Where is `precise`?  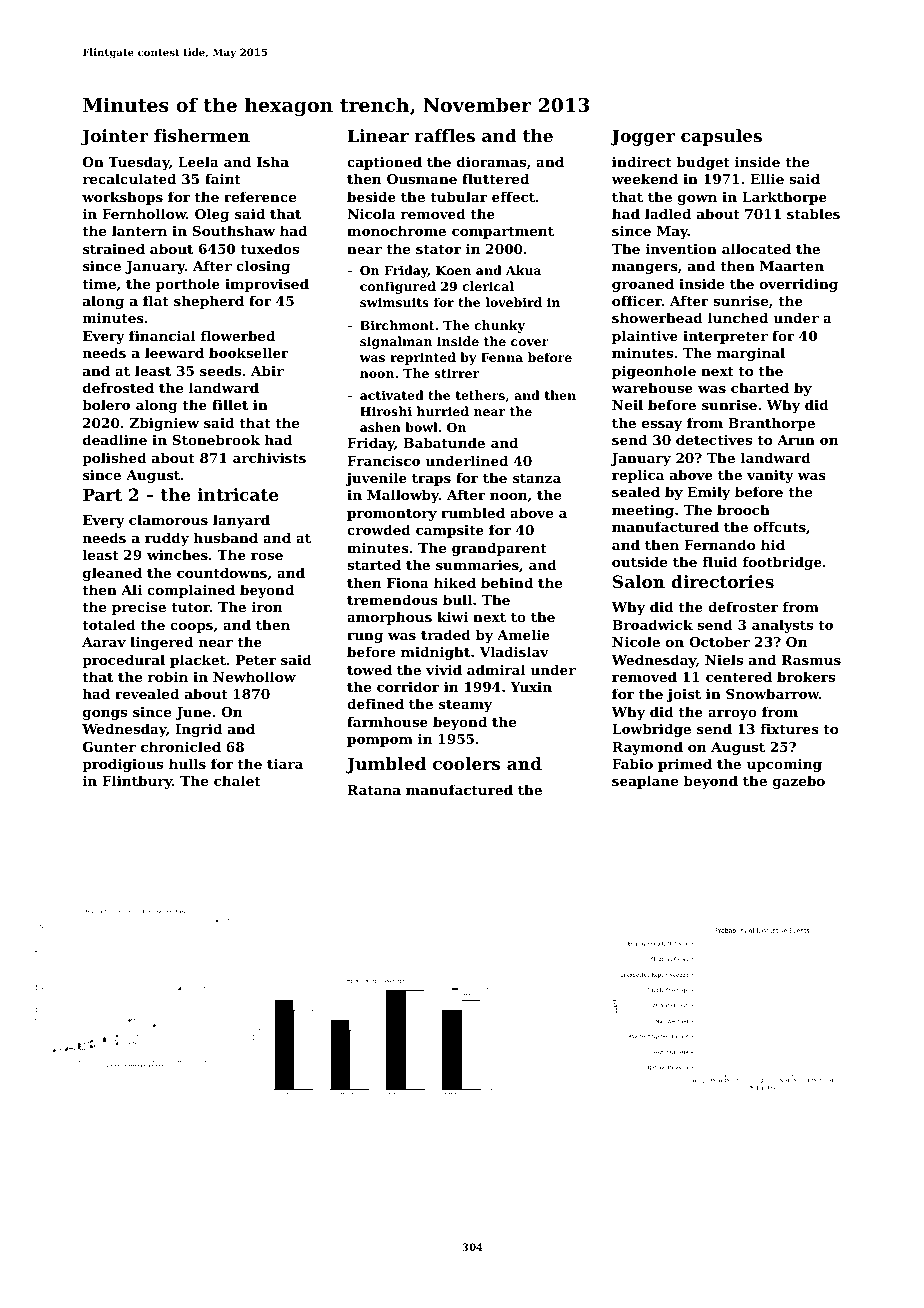
precise is located at coordinates (139, 608).
